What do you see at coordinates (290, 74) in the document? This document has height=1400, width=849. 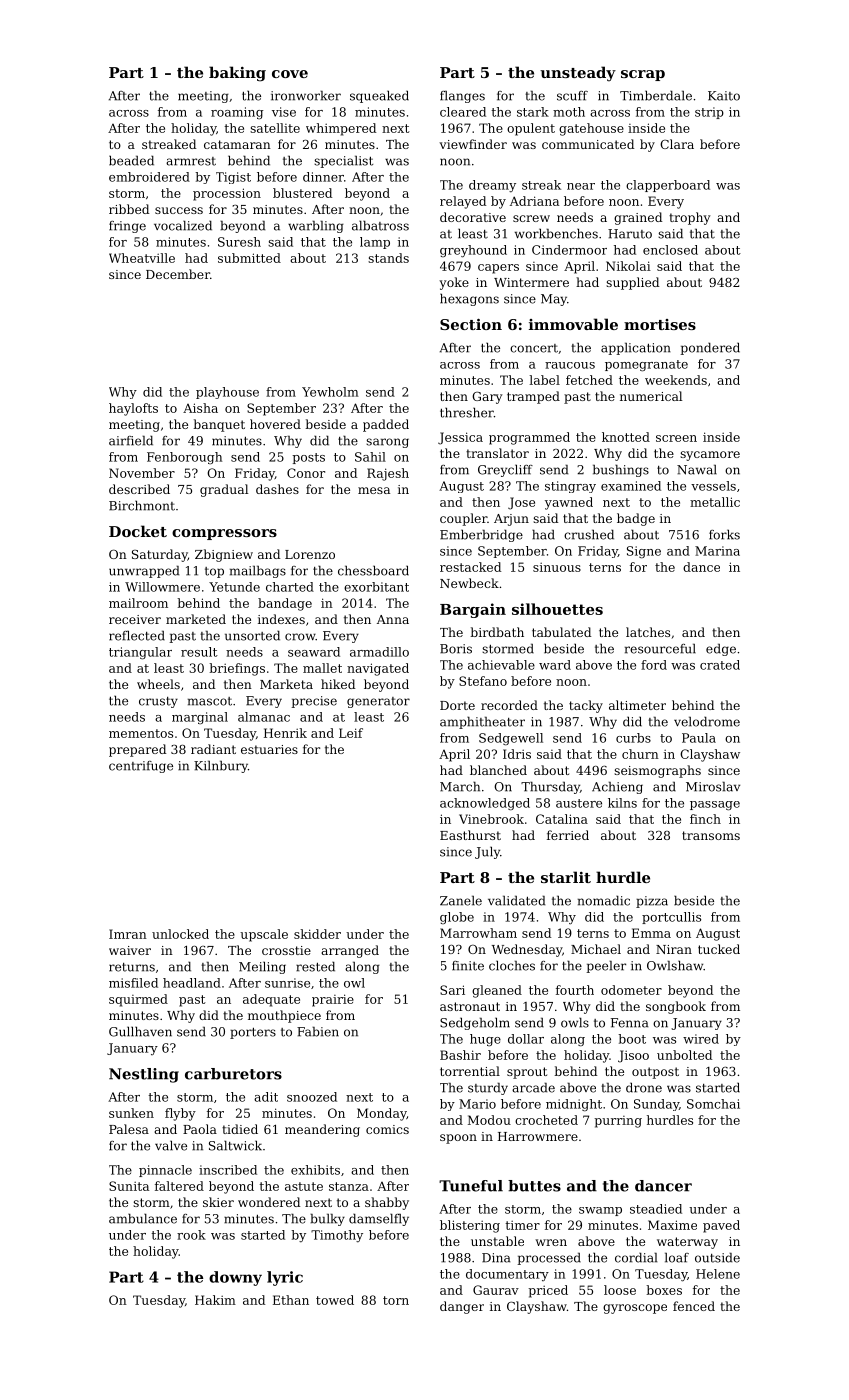 I see `cove` at bounding box center [290, 74].
